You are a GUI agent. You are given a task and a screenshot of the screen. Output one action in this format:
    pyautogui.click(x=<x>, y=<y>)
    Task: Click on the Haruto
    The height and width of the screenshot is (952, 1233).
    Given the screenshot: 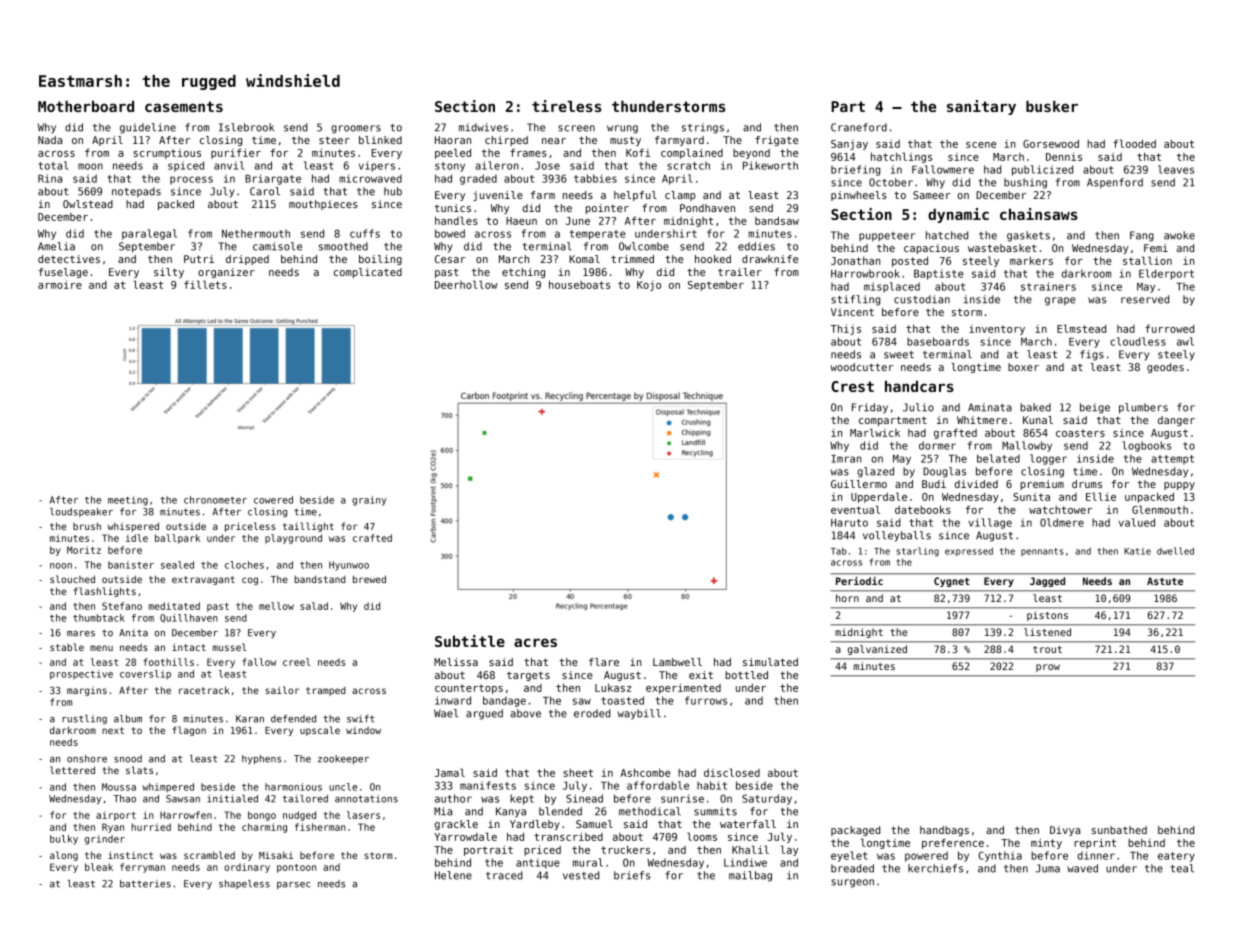 What is the action you would take?
    pyautogui.click(x=849, y=523)
